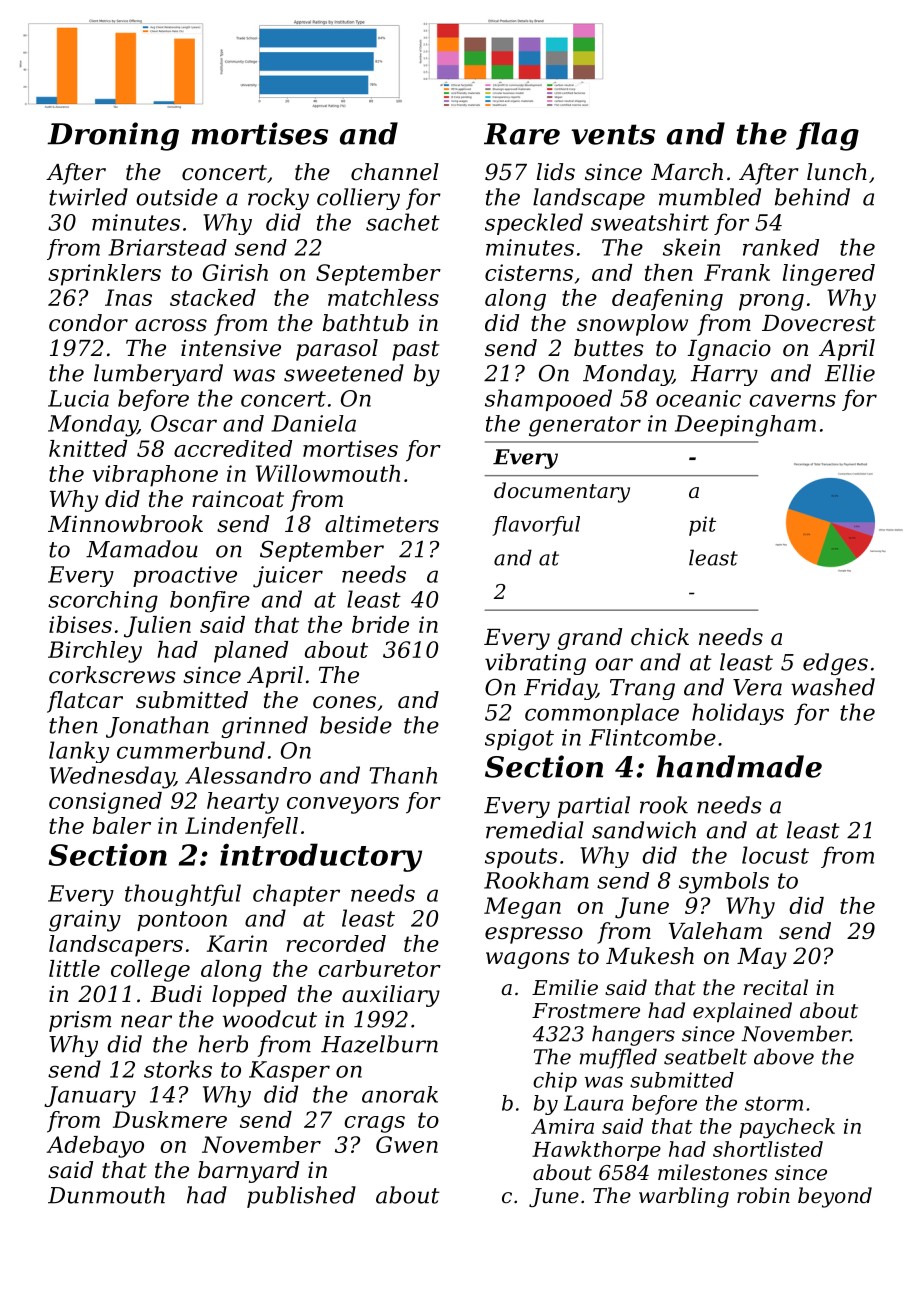  What do you see at coordinates (534, 830) in the screenshot?
I see `remedial` at bounding box center [534, 830].
